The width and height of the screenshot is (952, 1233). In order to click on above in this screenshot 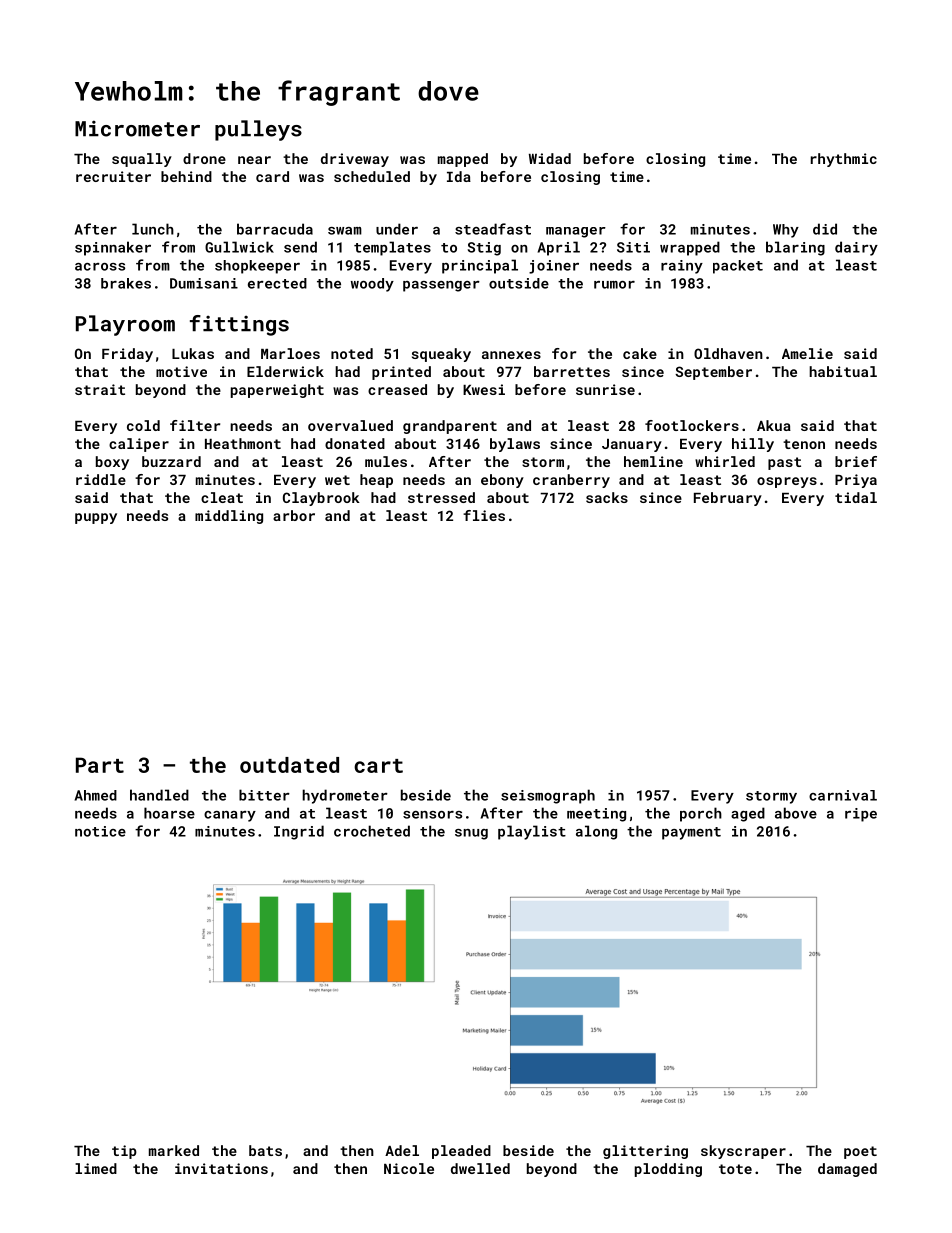, I will do `click(796, 813)`.
